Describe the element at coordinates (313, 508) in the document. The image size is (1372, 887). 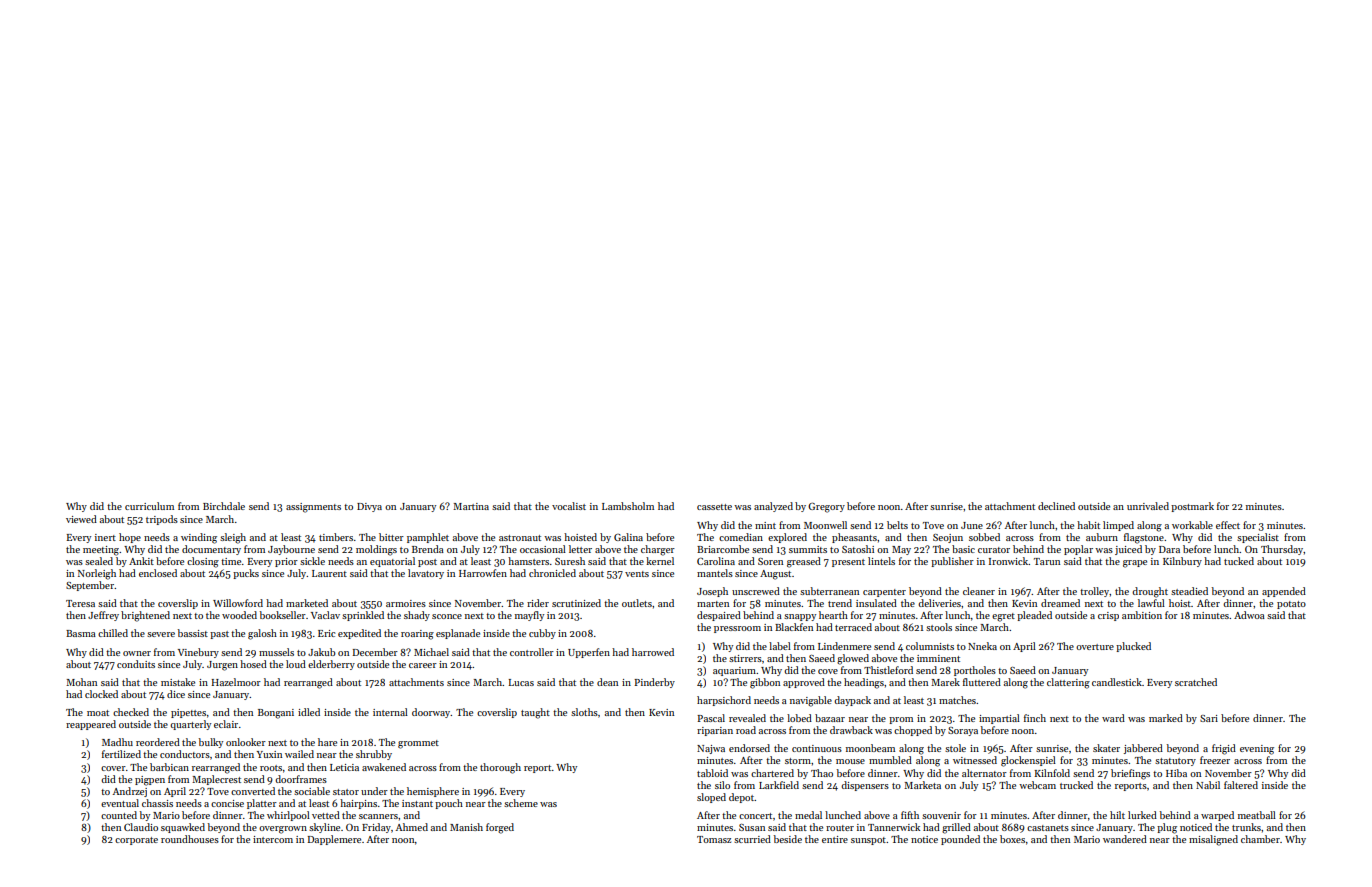
I see `assignments` at that location.
